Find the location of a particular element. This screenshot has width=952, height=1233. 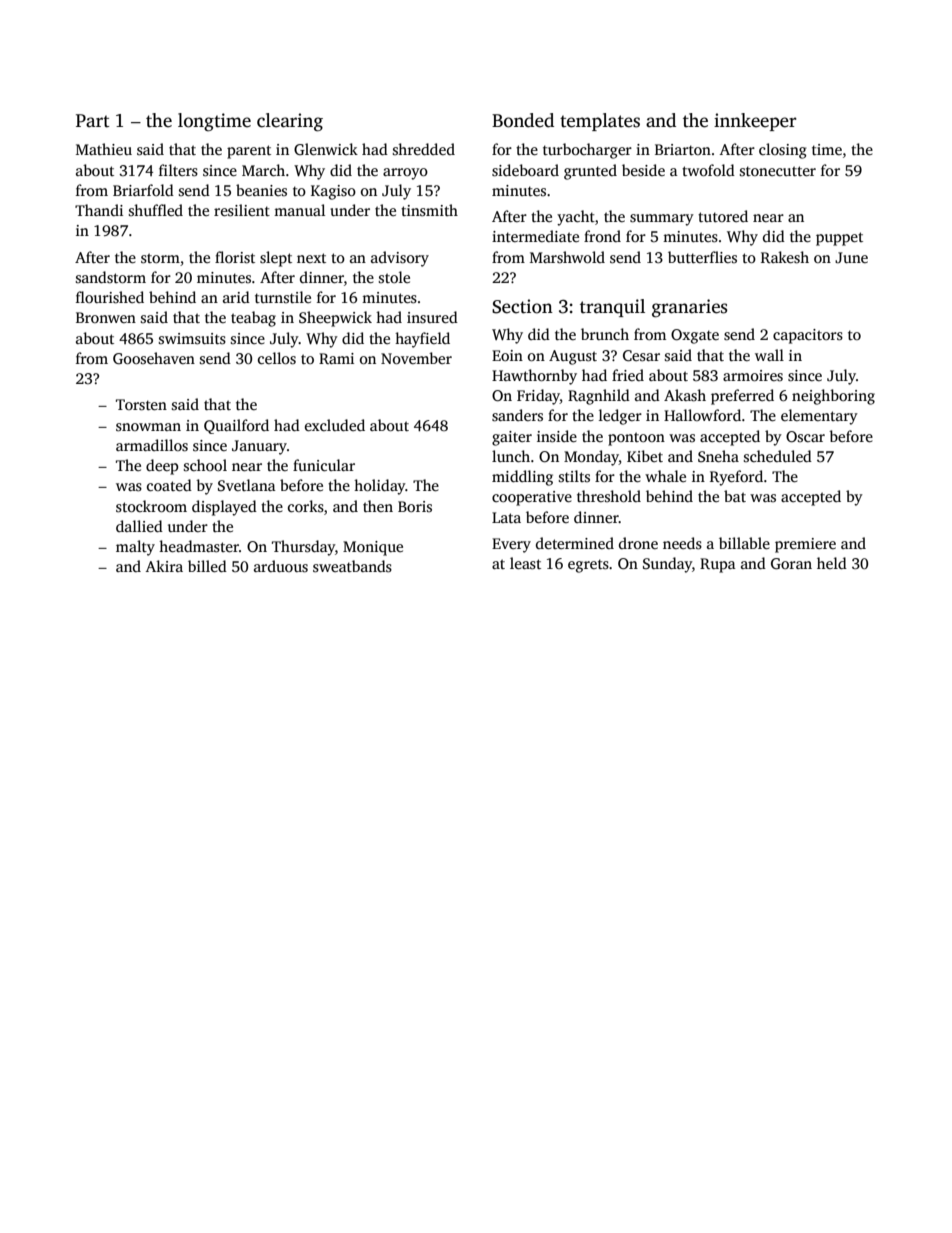

Sneha is located at coordinates (718, 456).
